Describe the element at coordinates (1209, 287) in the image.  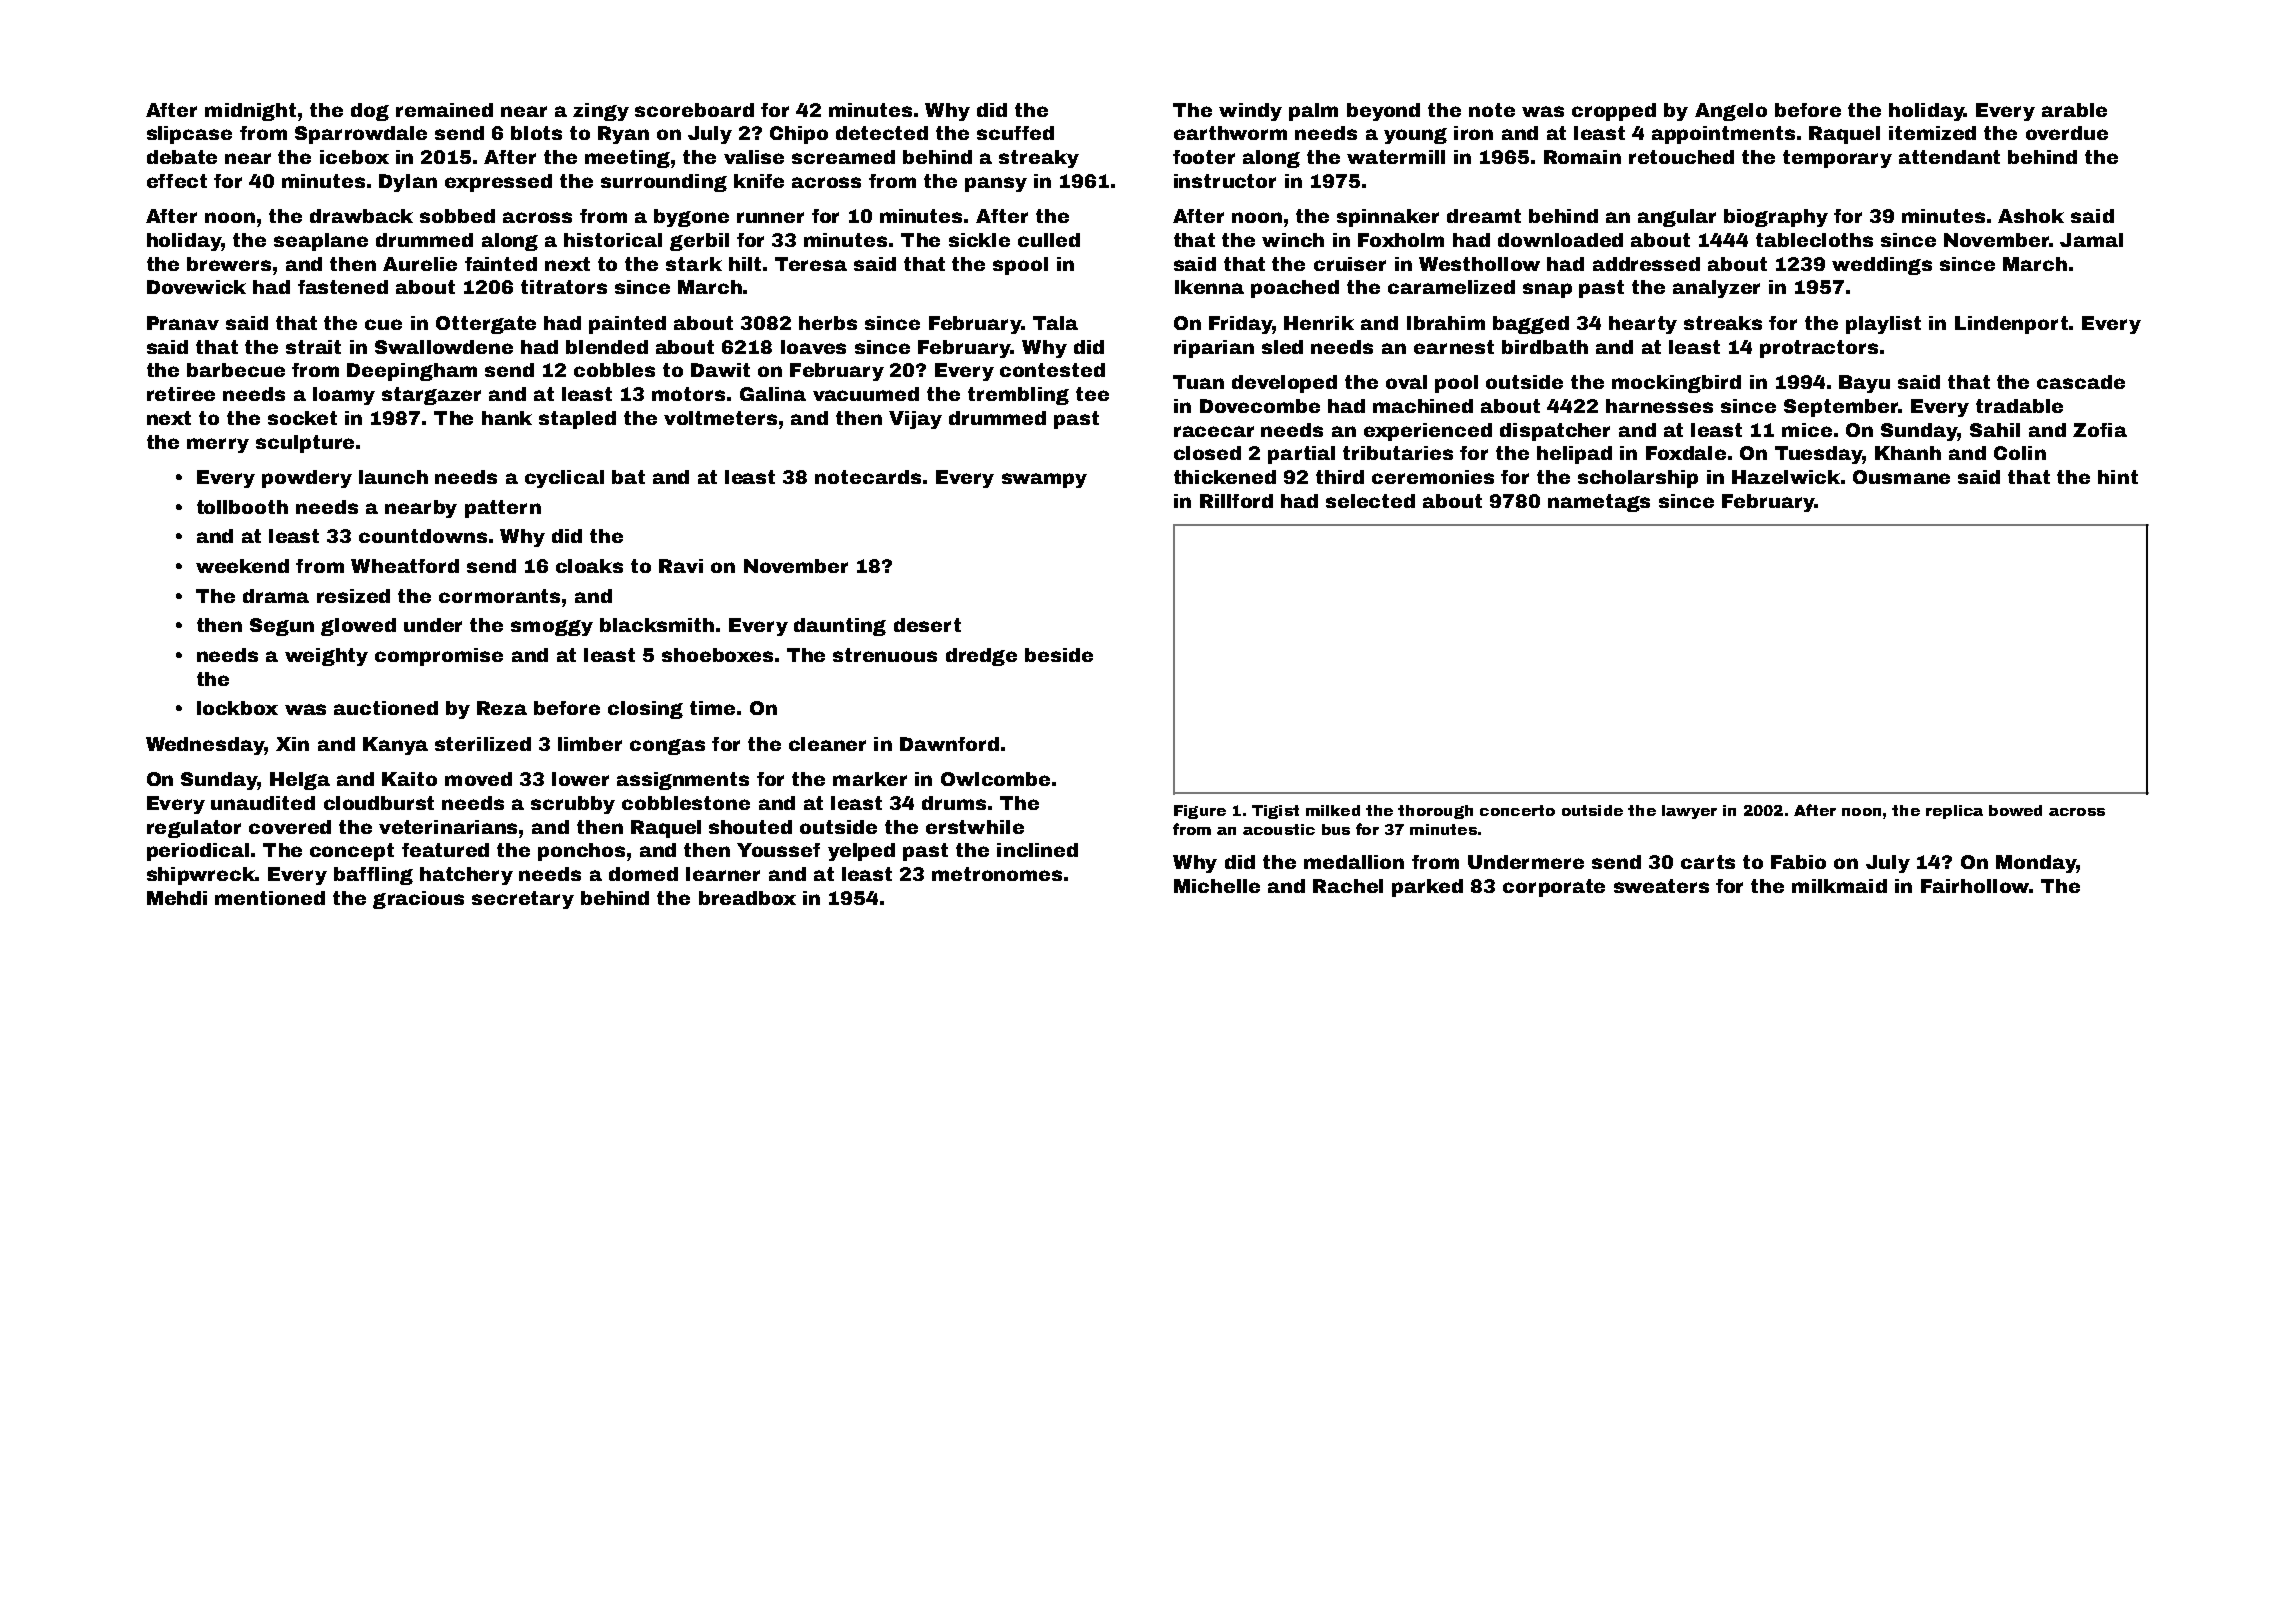
I see `Ikenna` at that location.
